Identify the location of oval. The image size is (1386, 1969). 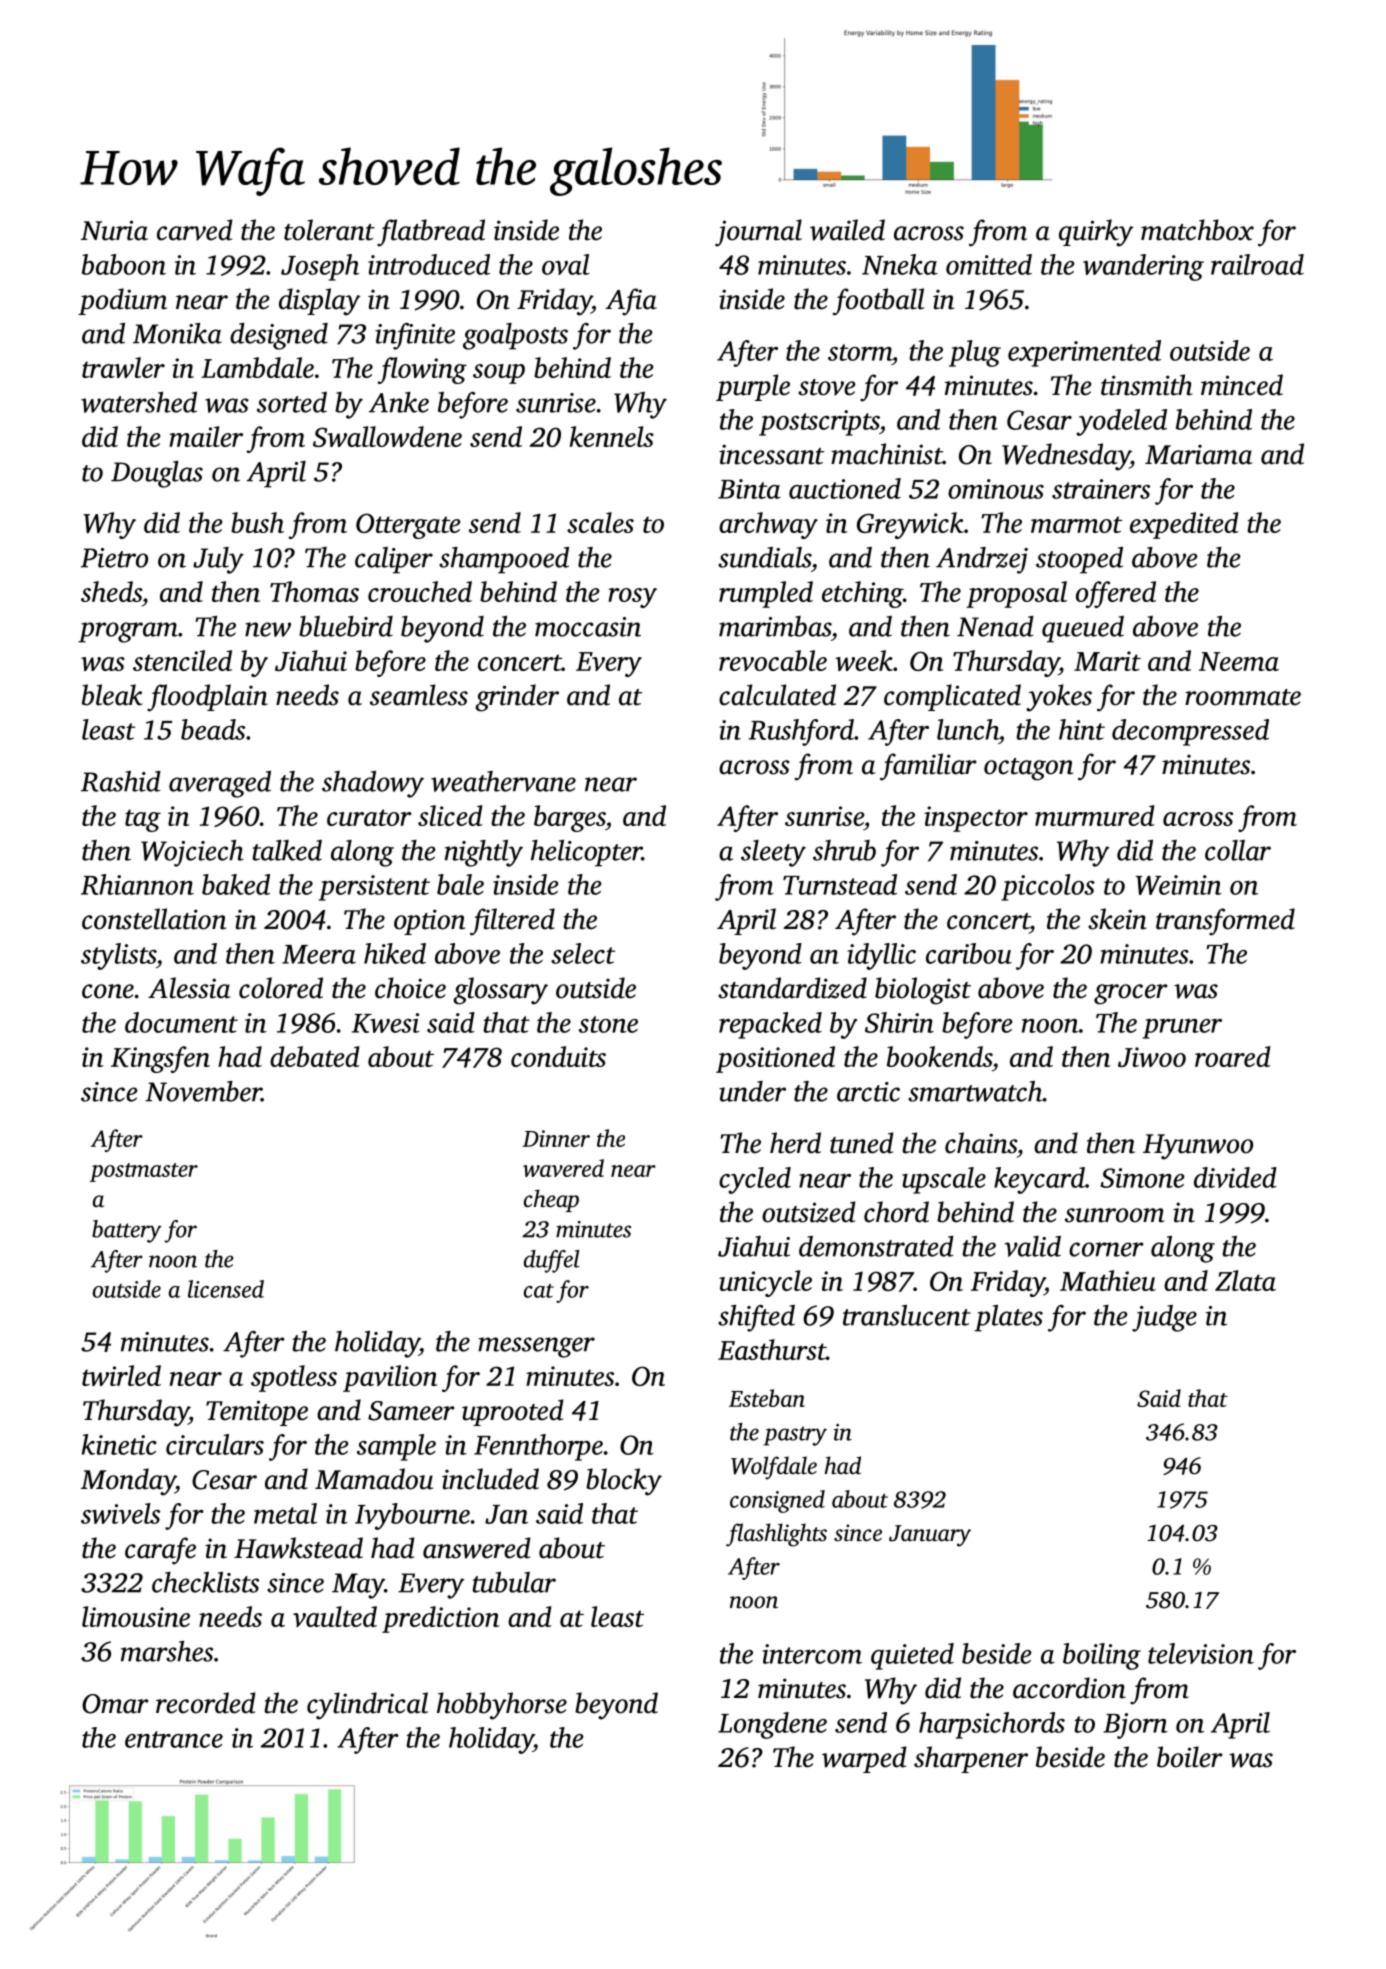
(566, 264).
